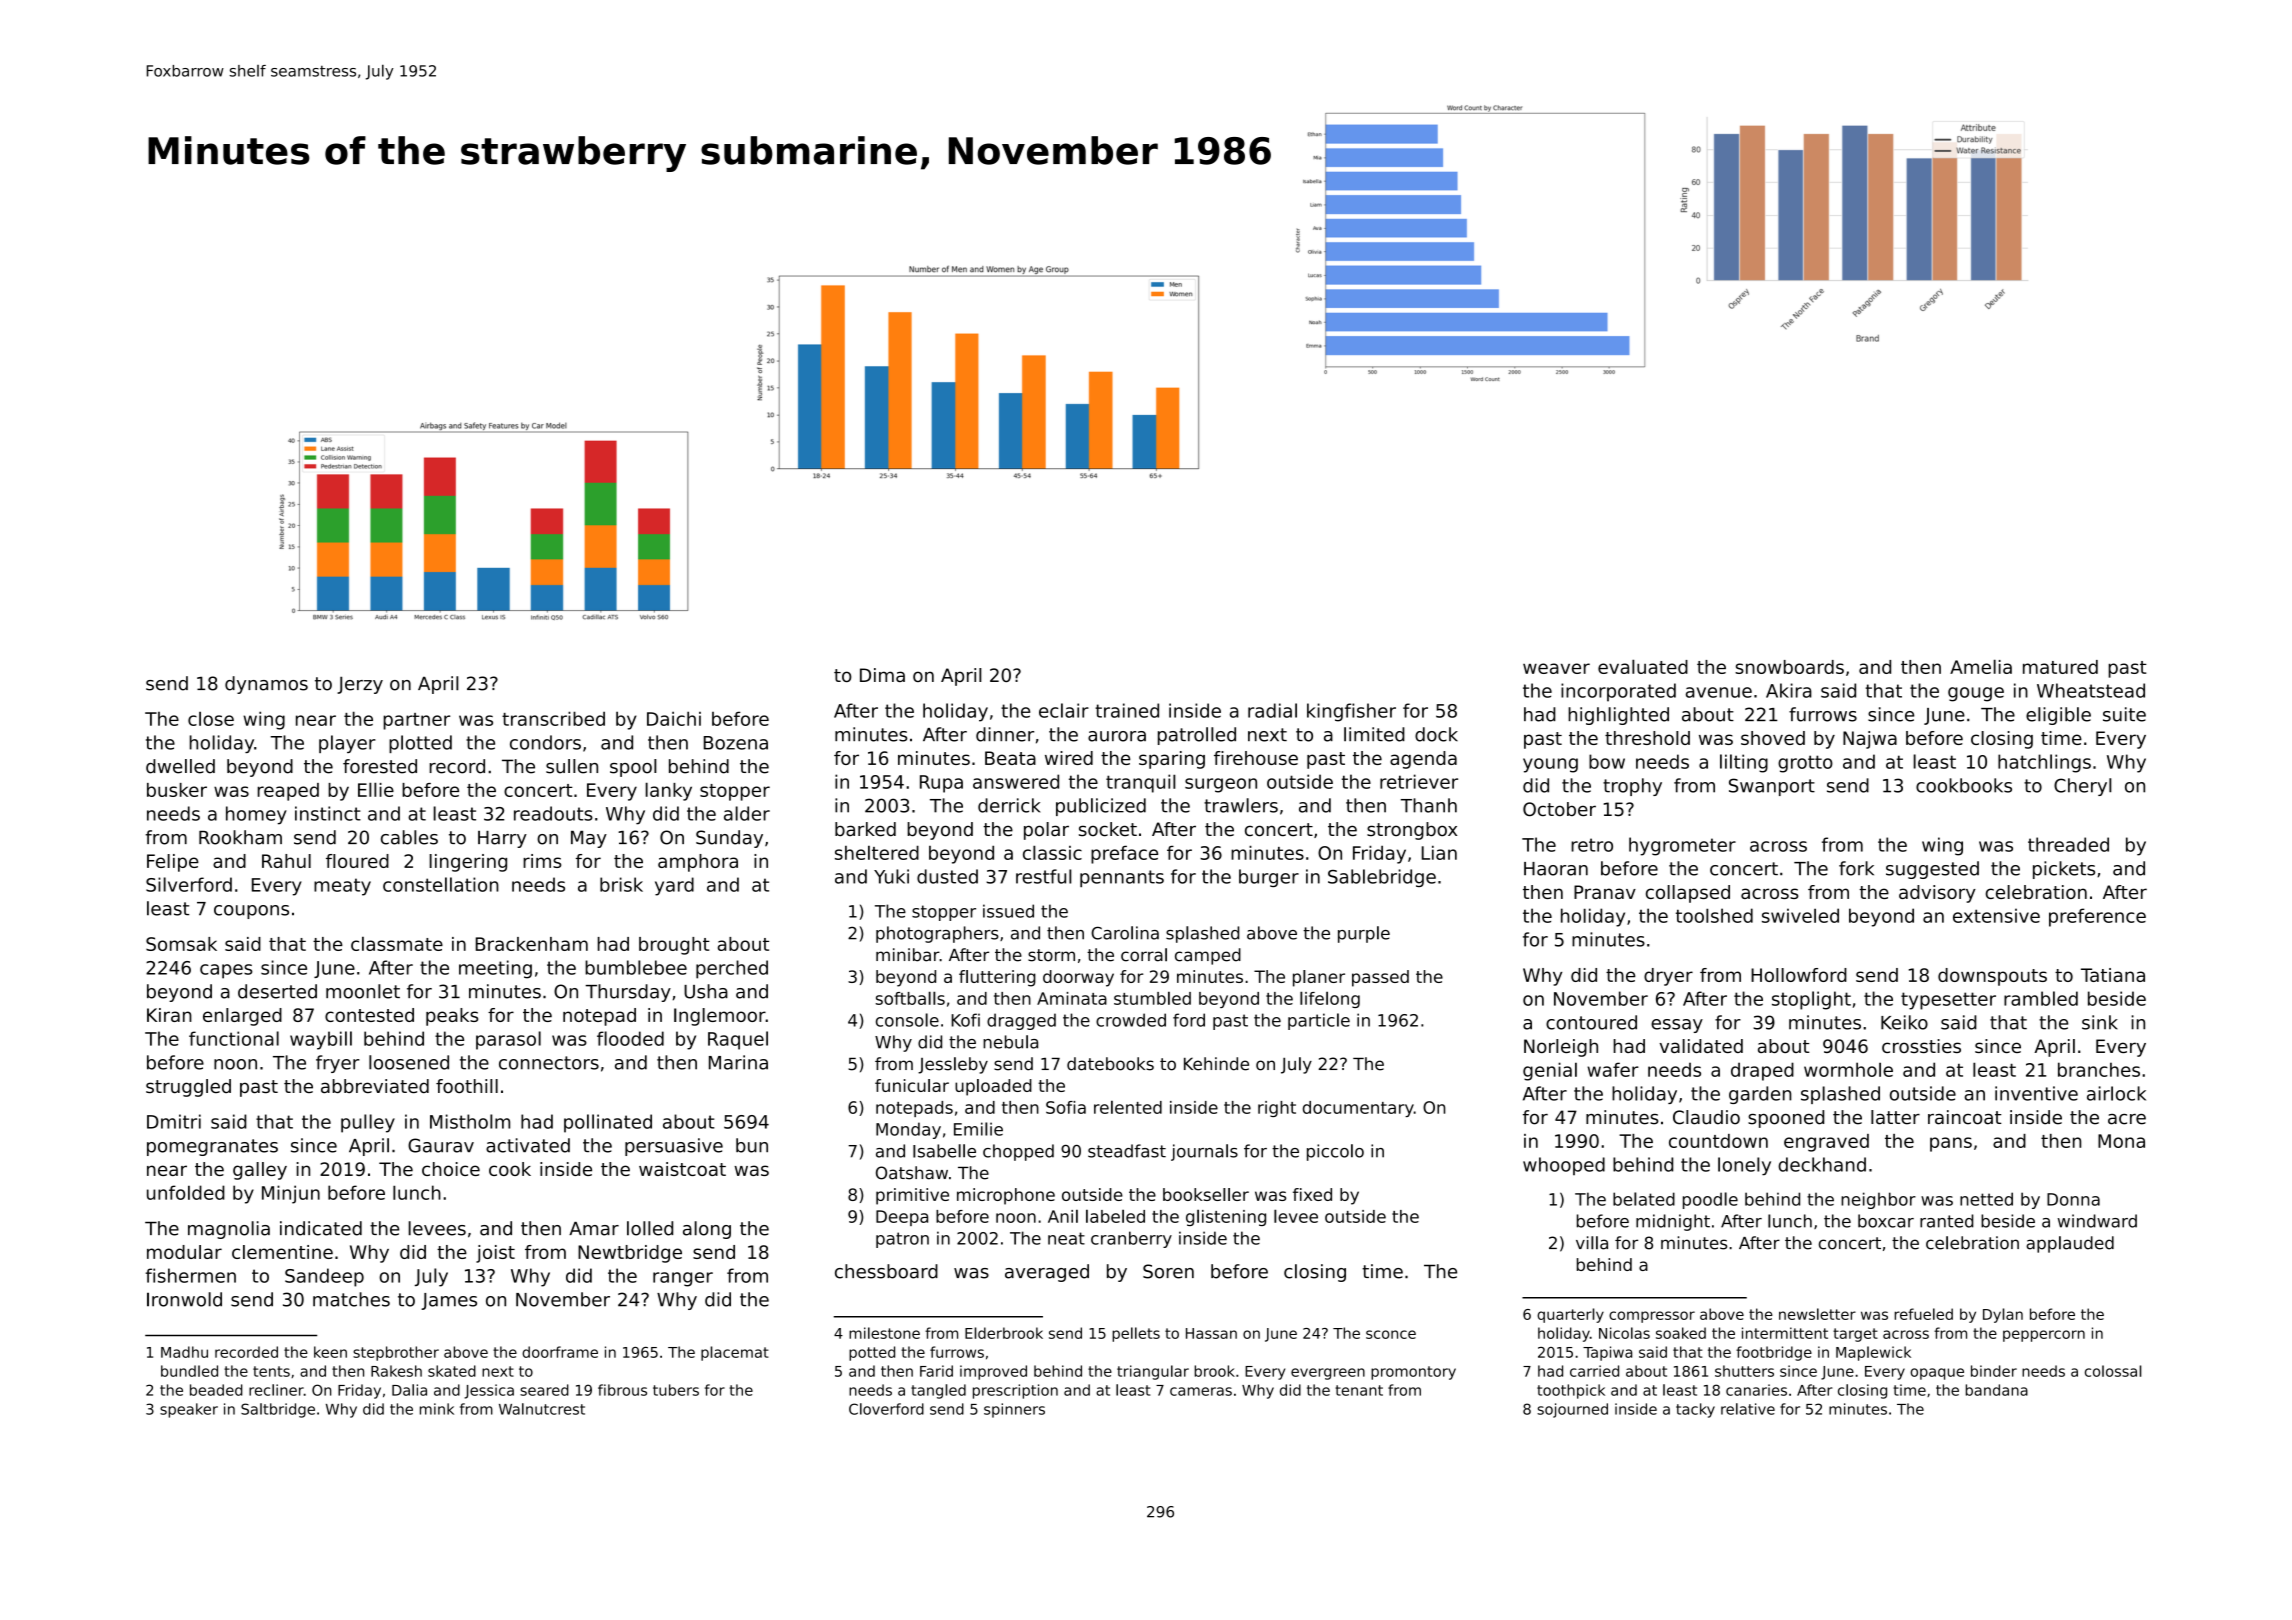  What do you see at coordinates (180, 766) in the document?
I see `dwelled` at bounding box center [180, 766].
